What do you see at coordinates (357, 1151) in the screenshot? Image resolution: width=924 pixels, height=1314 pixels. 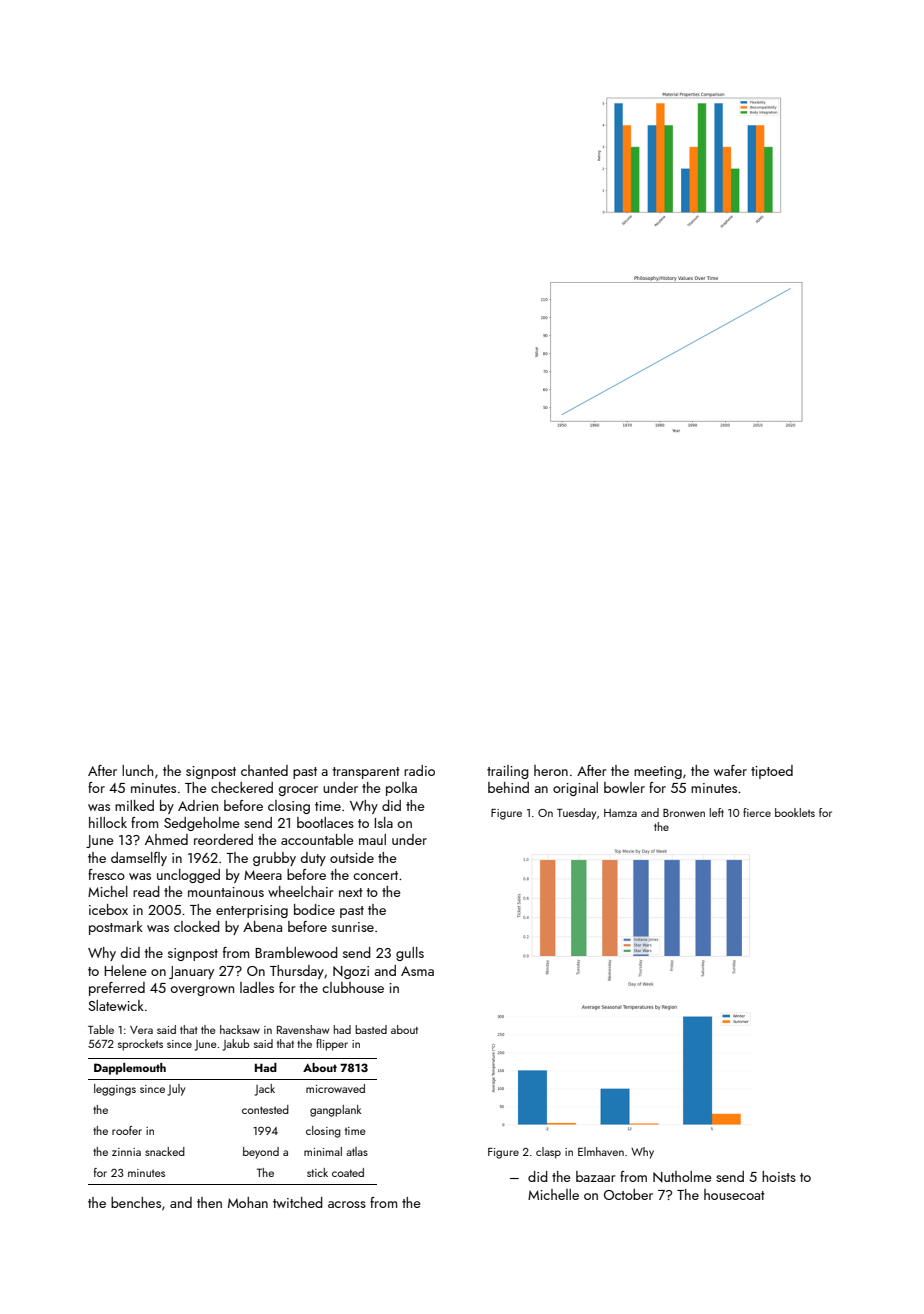 I see `atlas` at bounding box center [357, 1151].
